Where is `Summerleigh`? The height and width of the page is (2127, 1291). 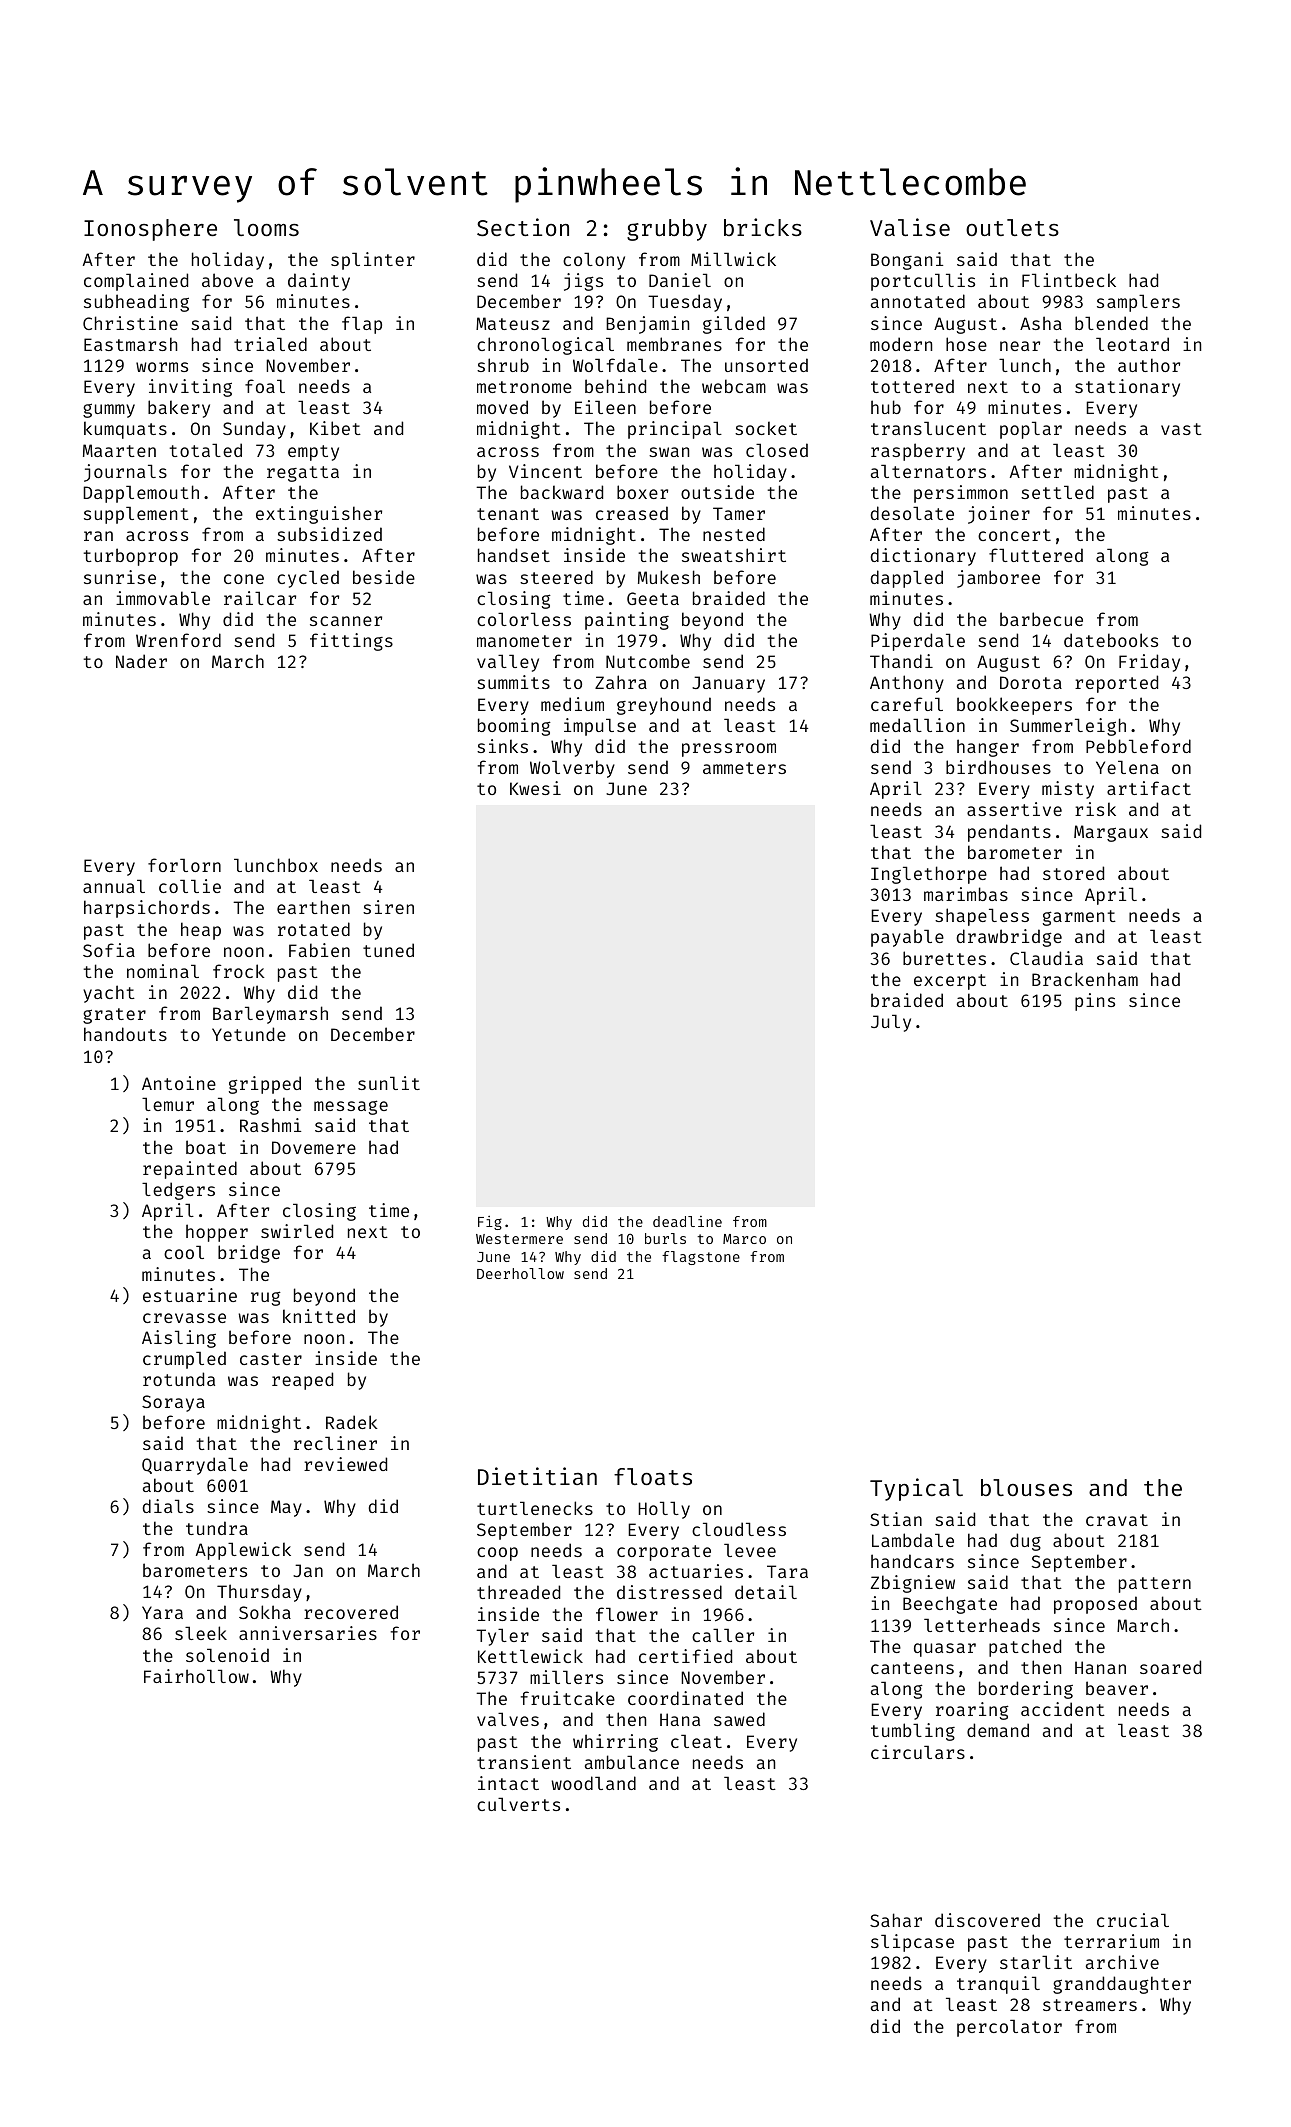
Summerleigh is located at coordinates (1068, 727).
